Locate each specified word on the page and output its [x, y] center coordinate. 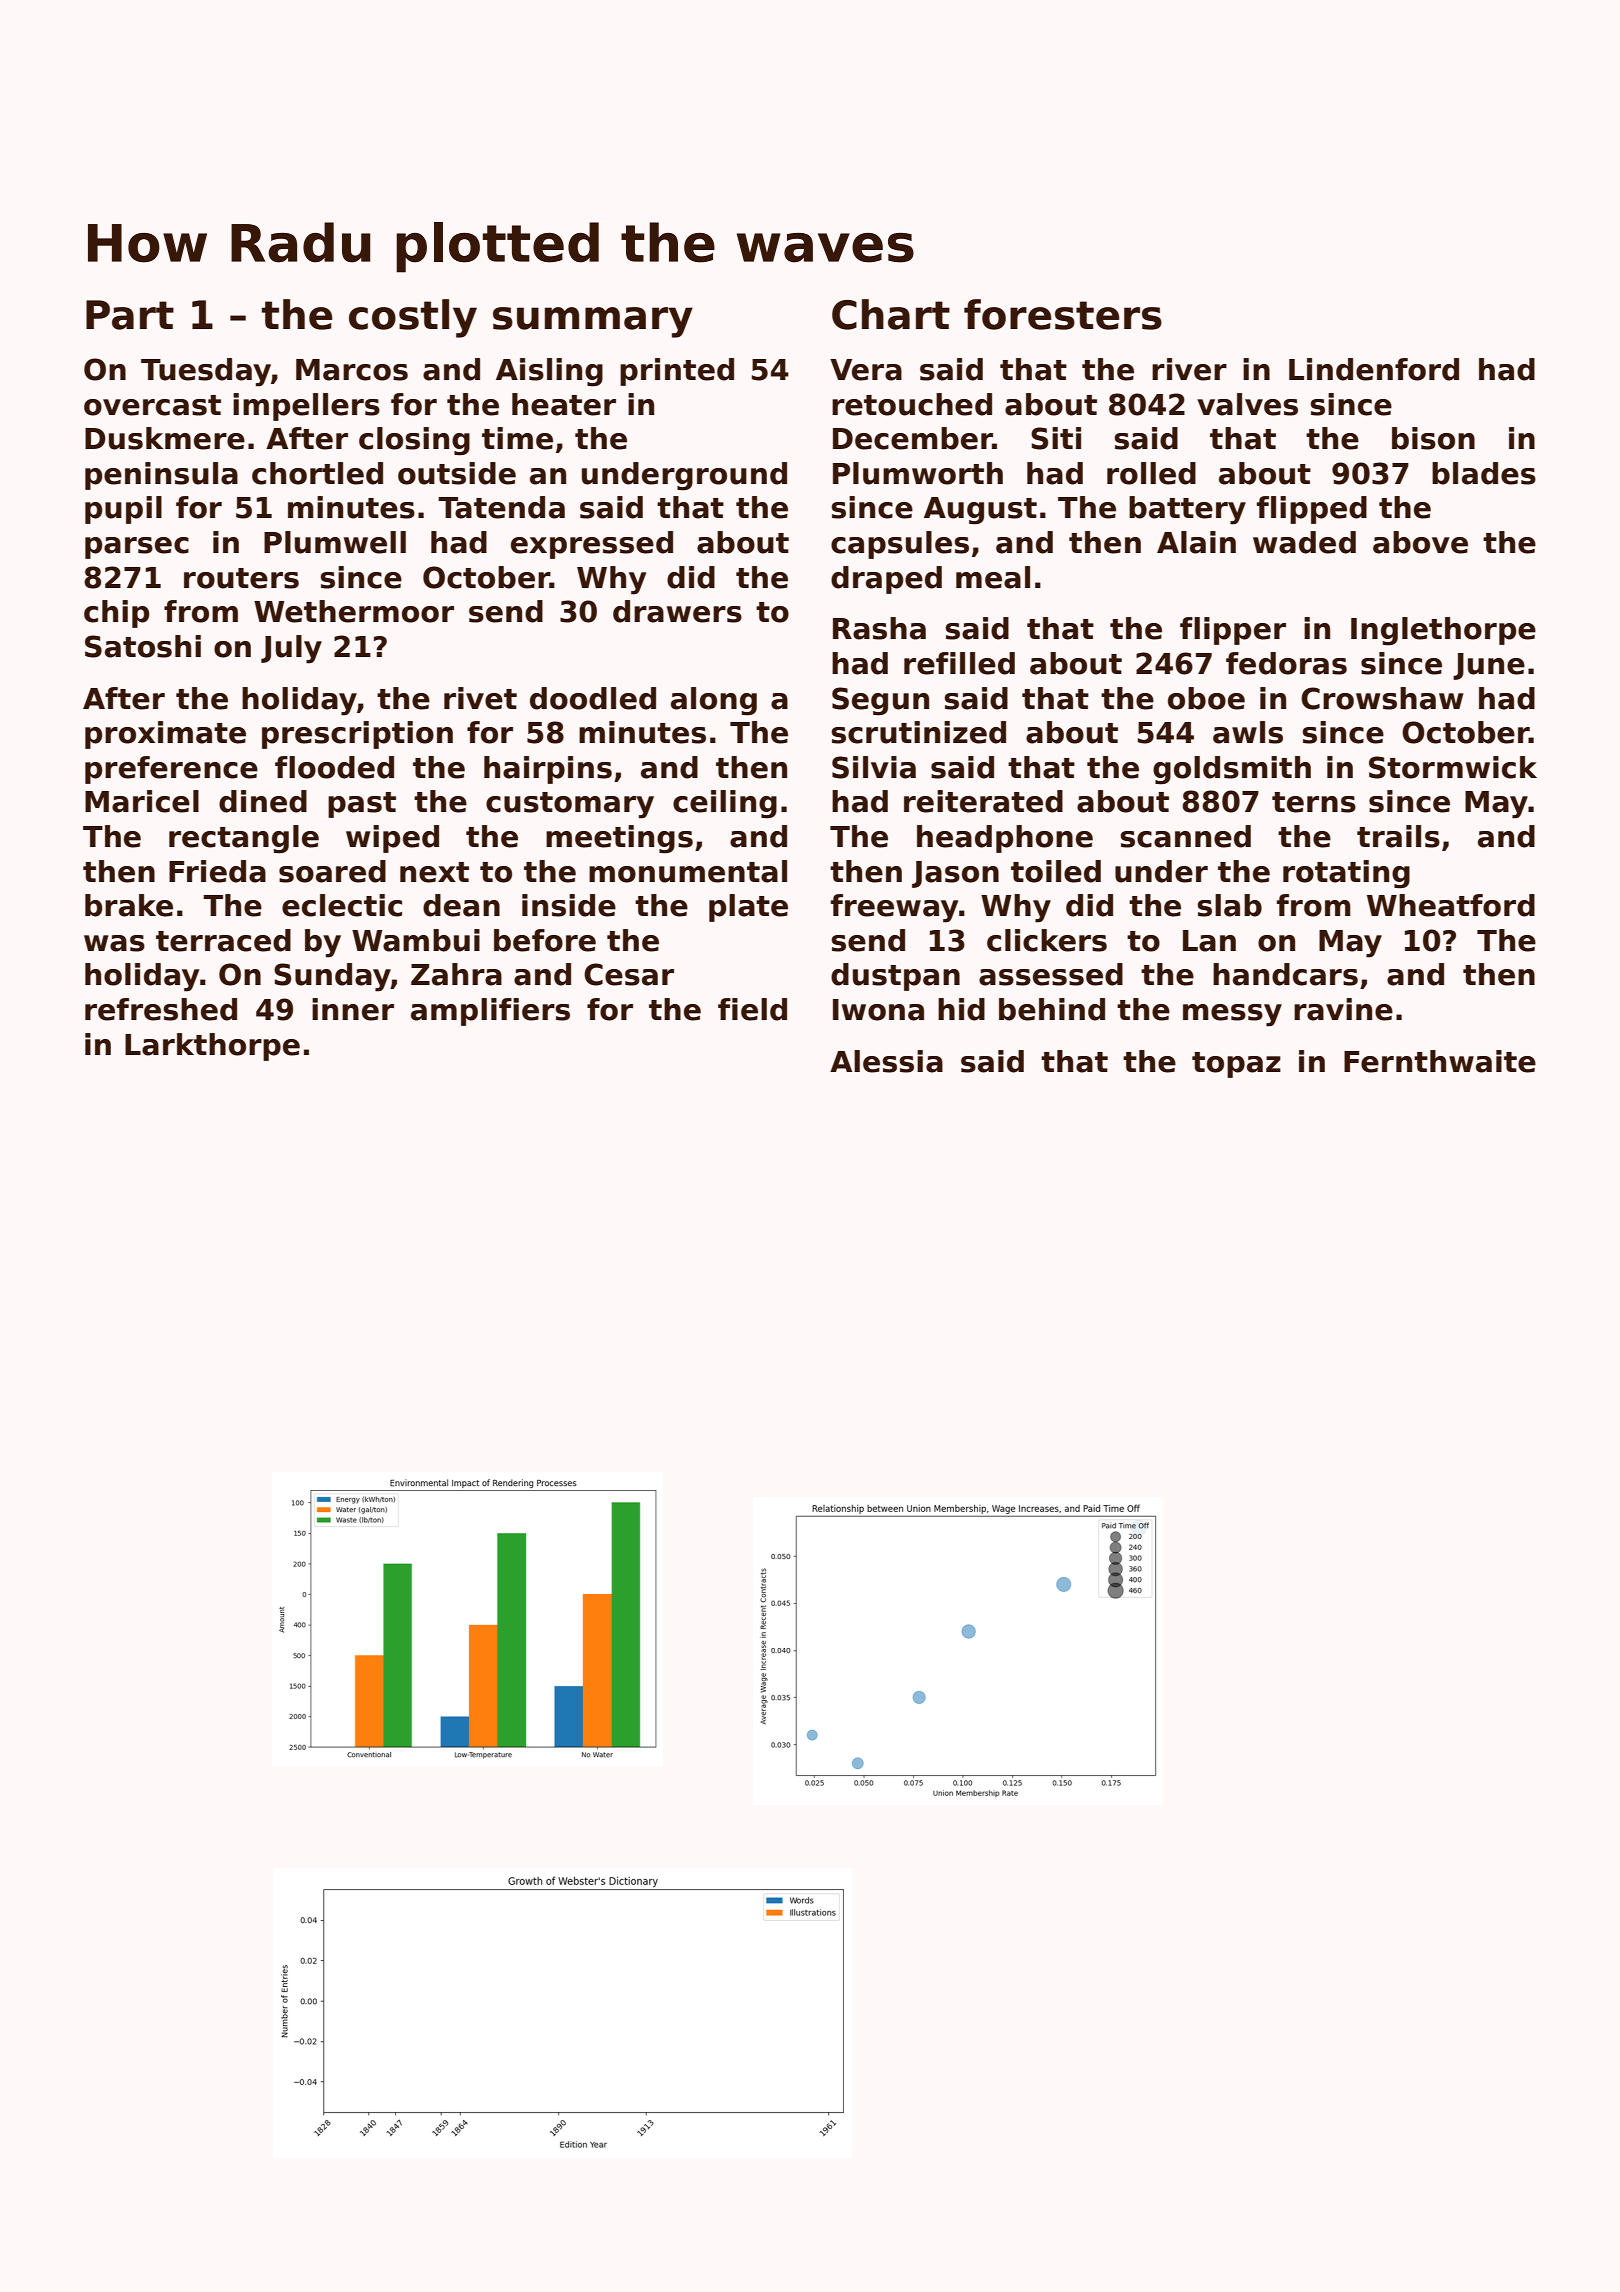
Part [130, 315]
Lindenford [1374, 369]
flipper [1233, 631]
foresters [1063, 314]
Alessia [886, 1061]
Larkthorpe [212, 1047]
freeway [894, 908]
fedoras [1286, 663]
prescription [357, 735]
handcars [1285, 974]
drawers [677, 611]
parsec [137, 548]
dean [461, 905]
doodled [593, 698]
